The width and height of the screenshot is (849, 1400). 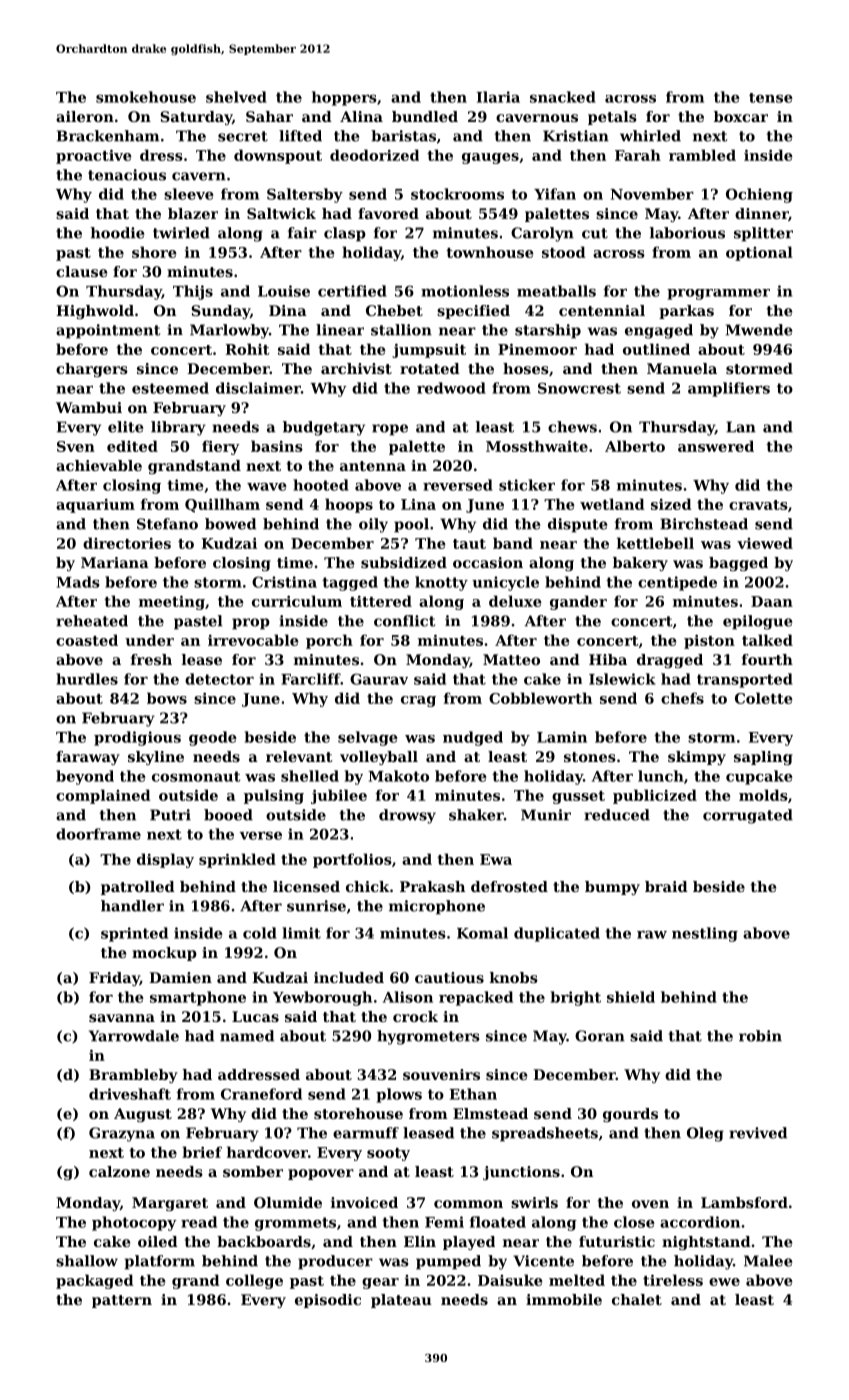 I want to click on relevant, so click(x=299, y=756).
